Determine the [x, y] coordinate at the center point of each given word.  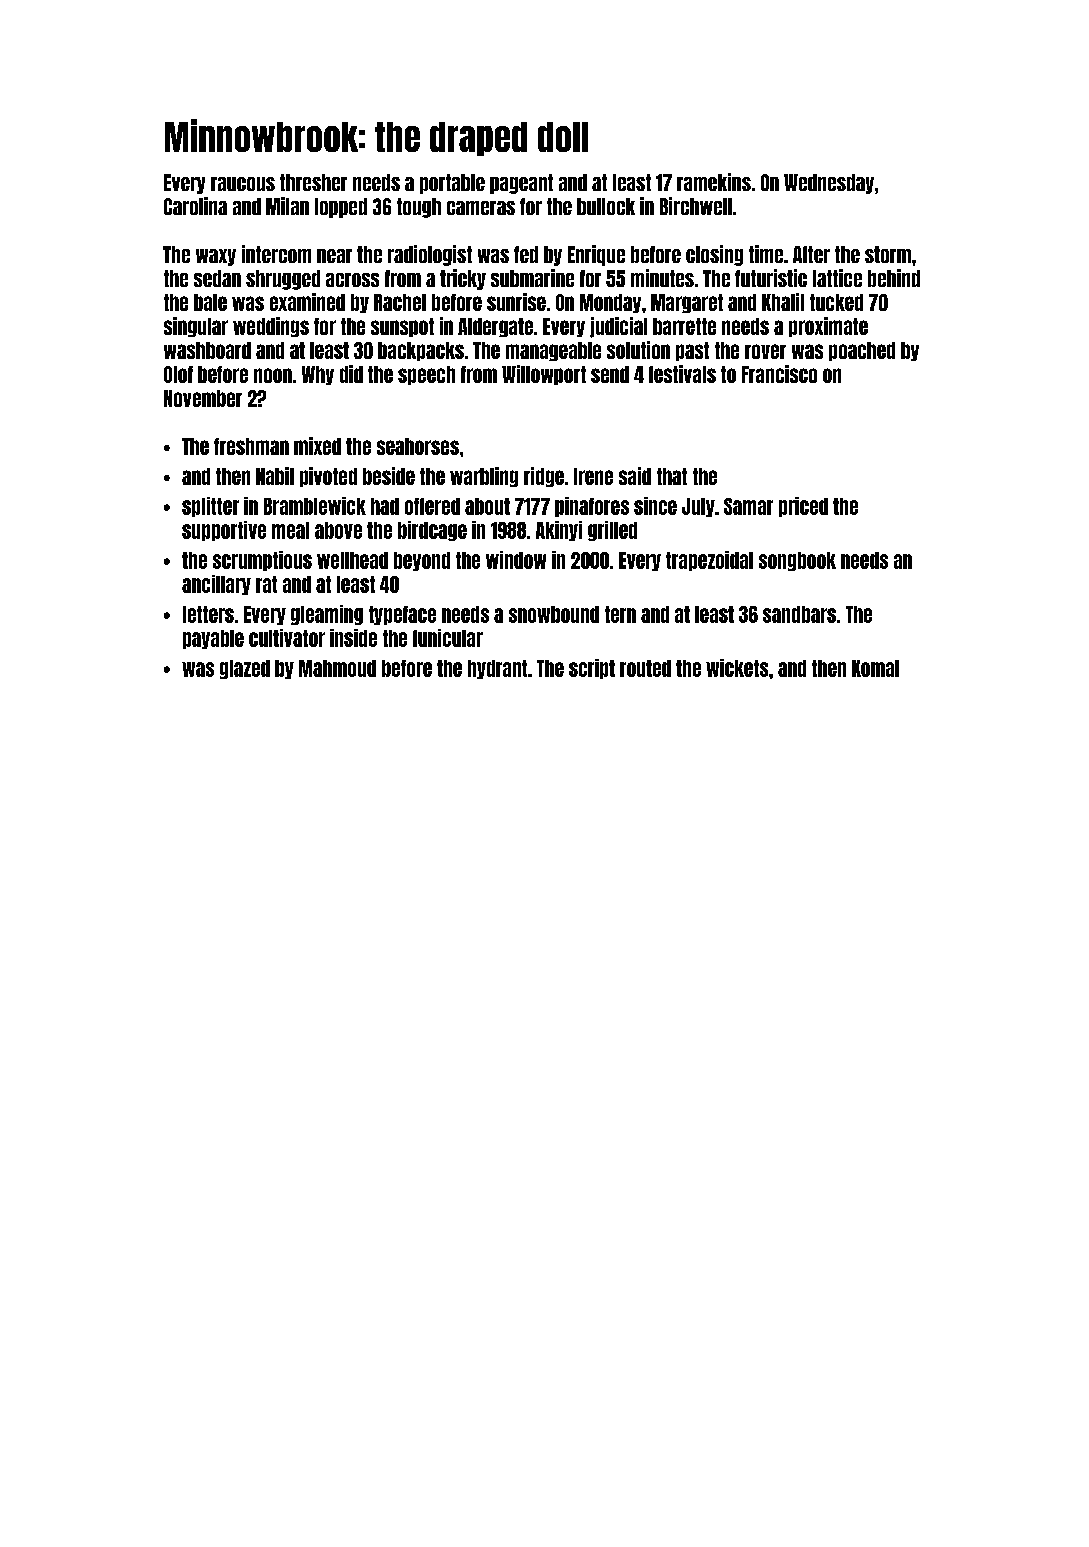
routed [645, 668]
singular [196, 327]
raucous [243, 184]
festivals [682, 374]
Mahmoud [337, 668]
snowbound [554, 614]
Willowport [544, 375]
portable [452, 184]
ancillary [216, 585]
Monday [610, 303]
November [203, 398]
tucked [836, 302]
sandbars [799, 614]
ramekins [714, 182]
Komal [875, 668]
